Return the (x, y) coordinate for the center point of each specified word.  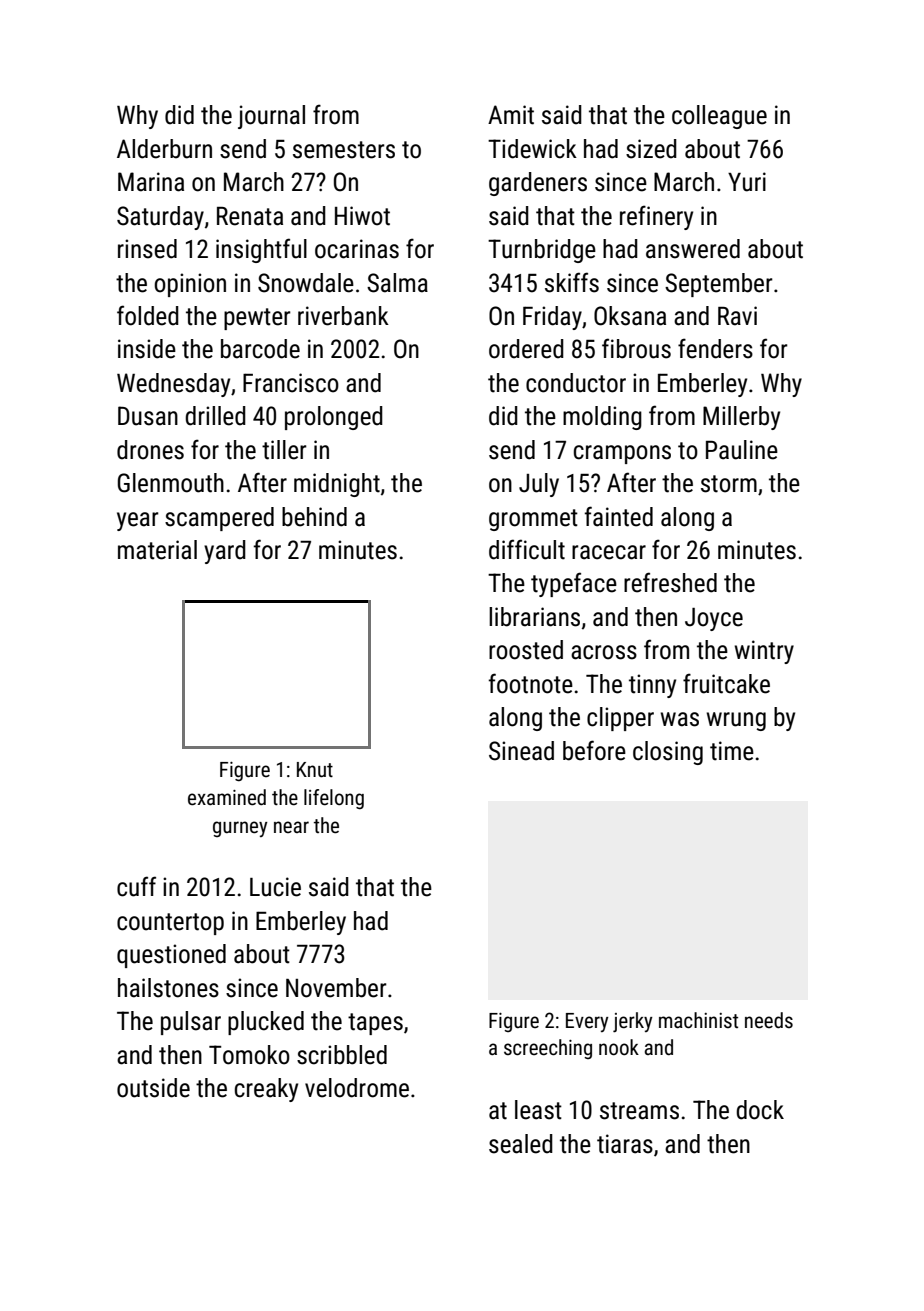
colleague (719, 117)
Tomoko (249, 1055)
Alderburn (164, 149)
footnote (531, 683)
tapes (375, 1024)
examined (227, 797)
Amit (511, 115)
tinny (652, 686)
